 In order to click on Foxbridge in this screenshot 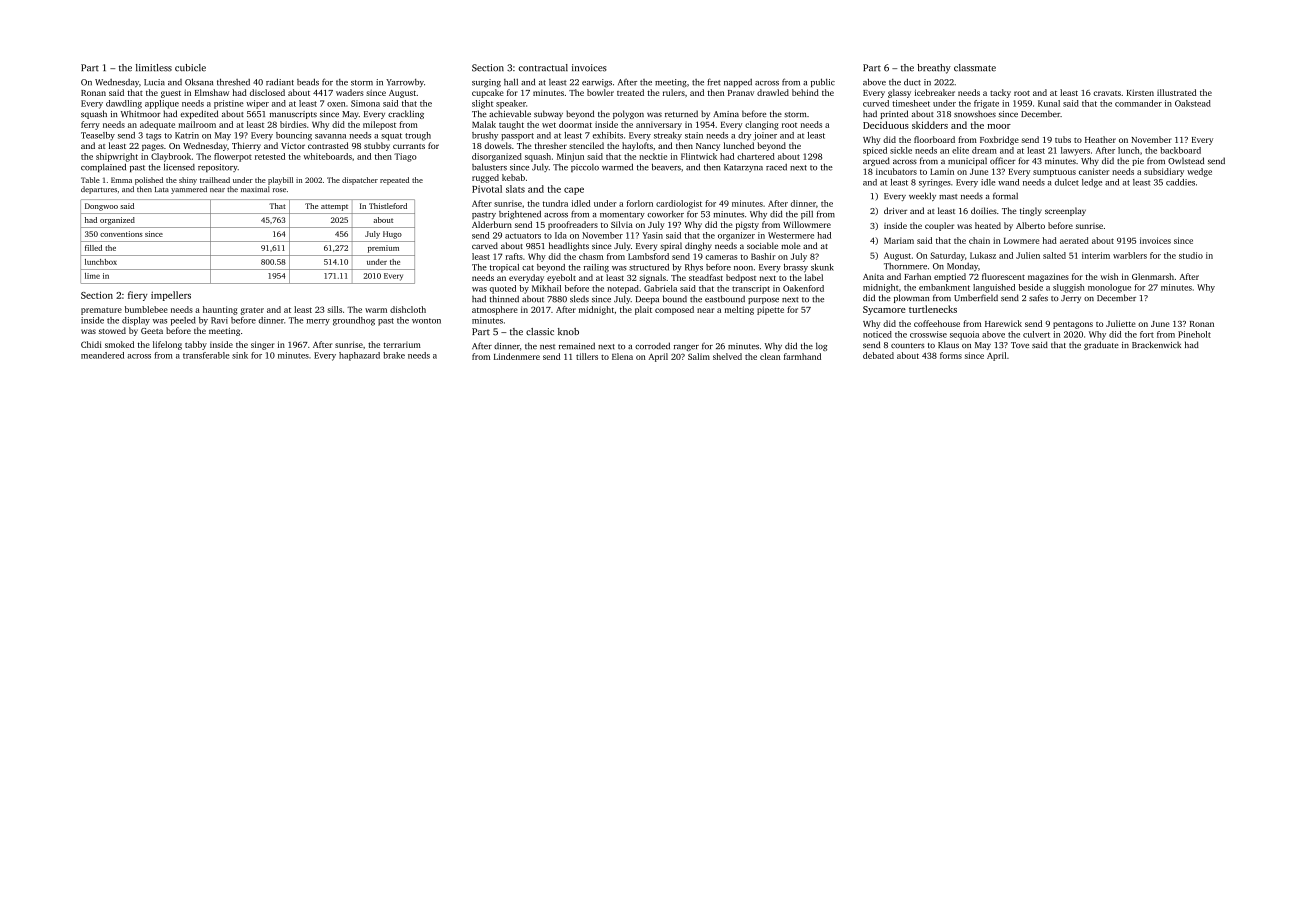, I will do `click(999, 140)`.
